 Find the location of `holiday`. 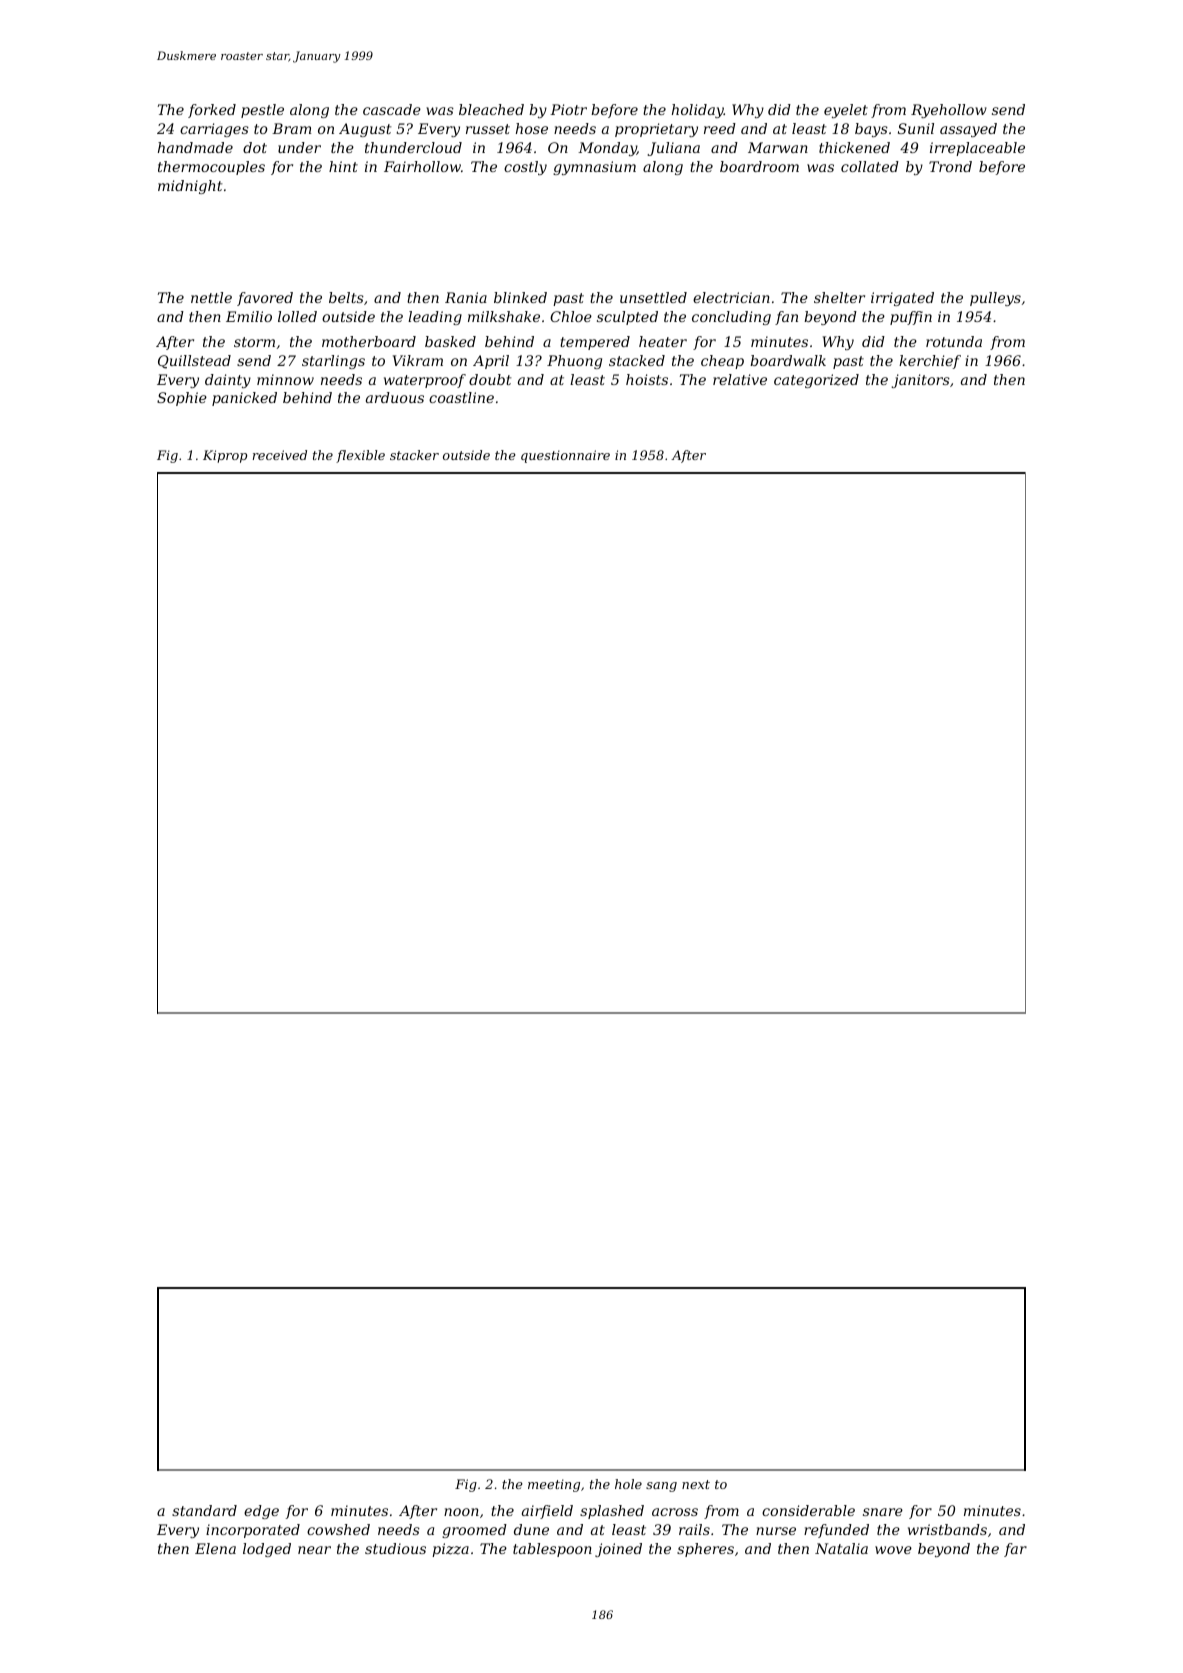

holiday is located at coordinates (698, 111).
